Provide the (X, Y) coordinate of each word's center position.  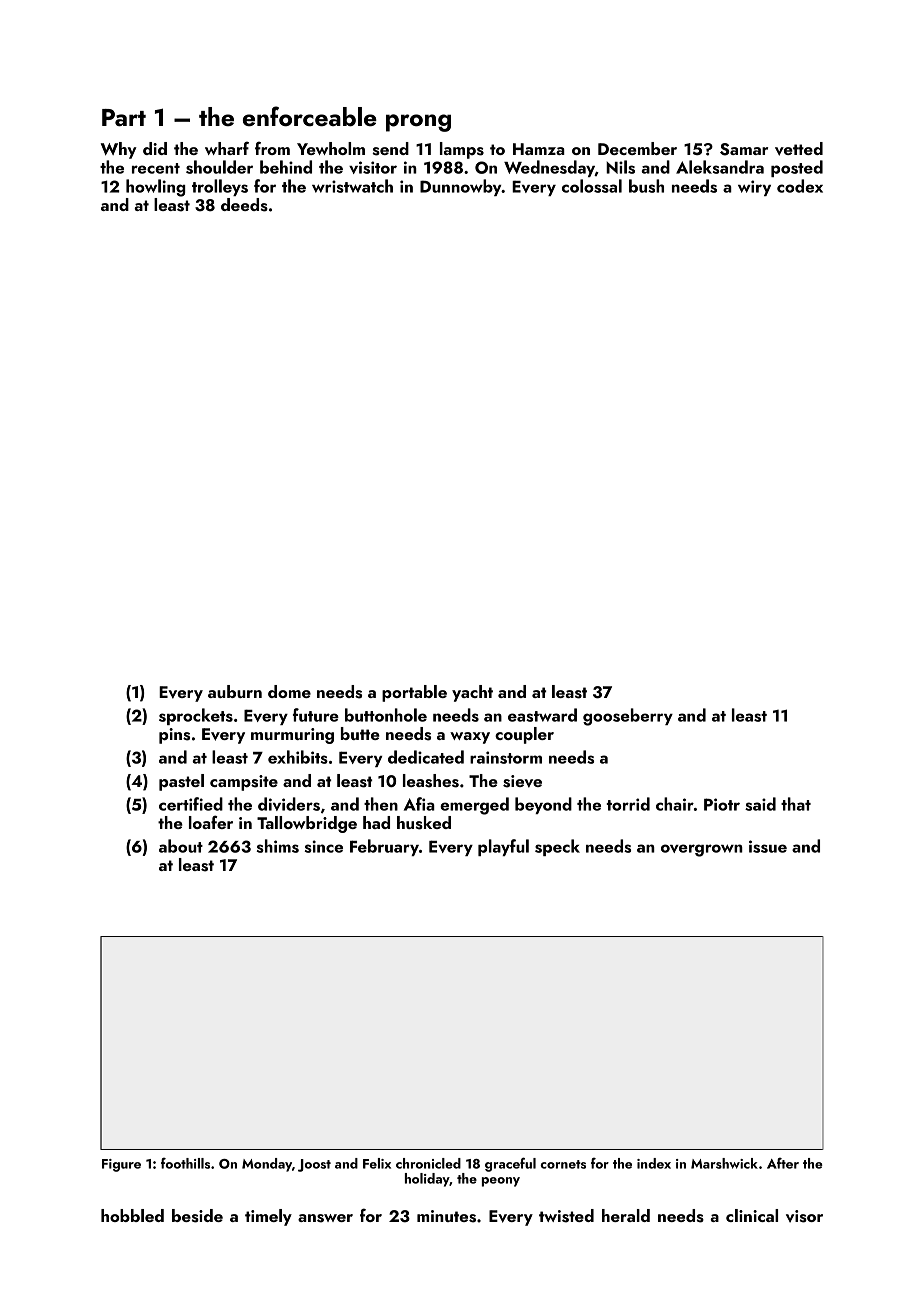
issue (768, 846)
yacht (472, 693)
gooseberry (628, 717)
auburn (235, 691)
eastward (542, 715)
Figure (121, 1165)
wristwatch (352, 186)
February (384, 847)
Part (124, 117)
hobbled (132, 1215)
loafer (211, 822)
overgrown (702, 850)
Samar (744, 149)
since (324, 846)
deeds (244, 205)
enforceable (310, 116)
